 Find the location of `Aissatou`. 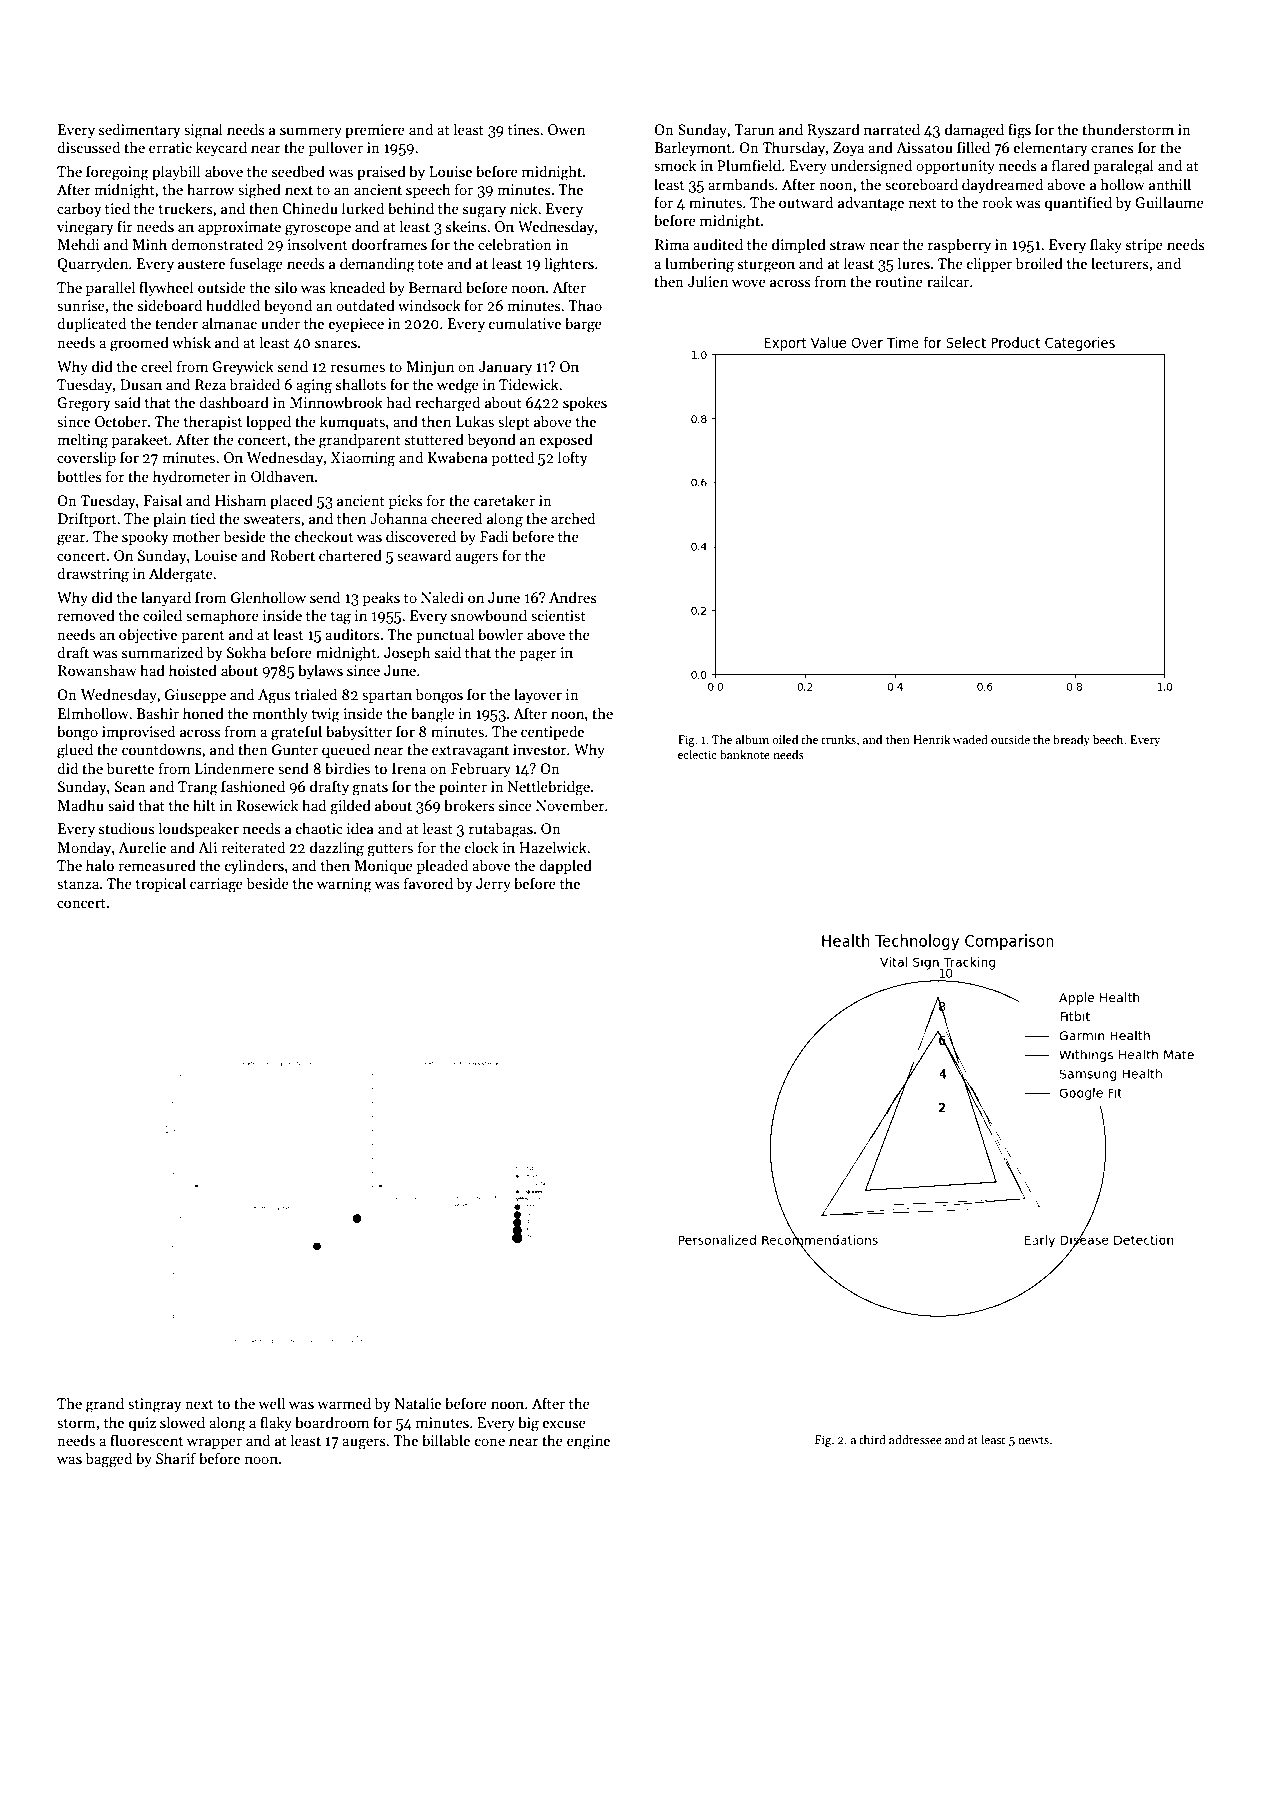

Aissatou is located at coordinates (924, 147).
